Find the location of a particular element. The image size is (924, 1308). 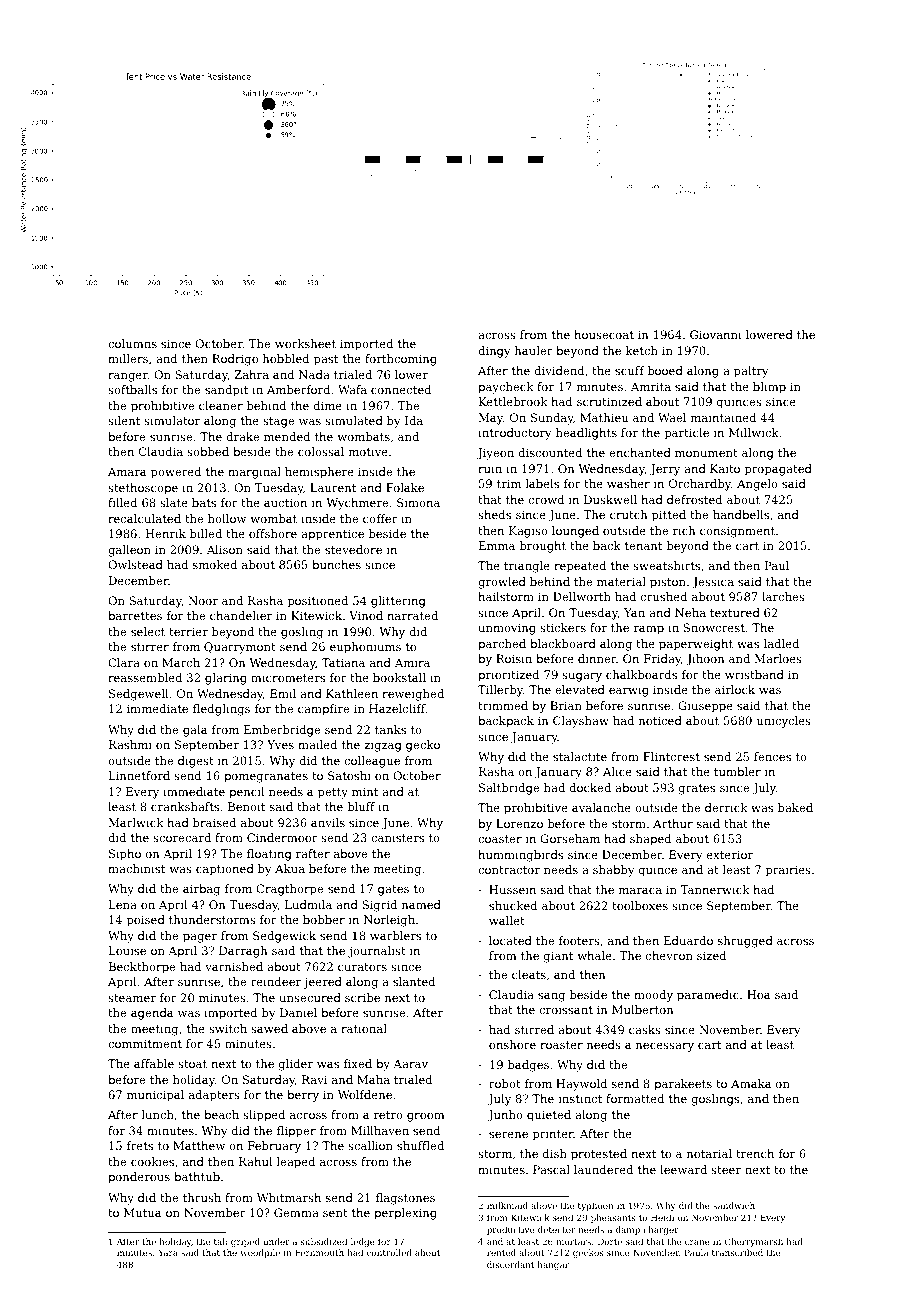

pomegranates is located at coordinates (266, 777).
